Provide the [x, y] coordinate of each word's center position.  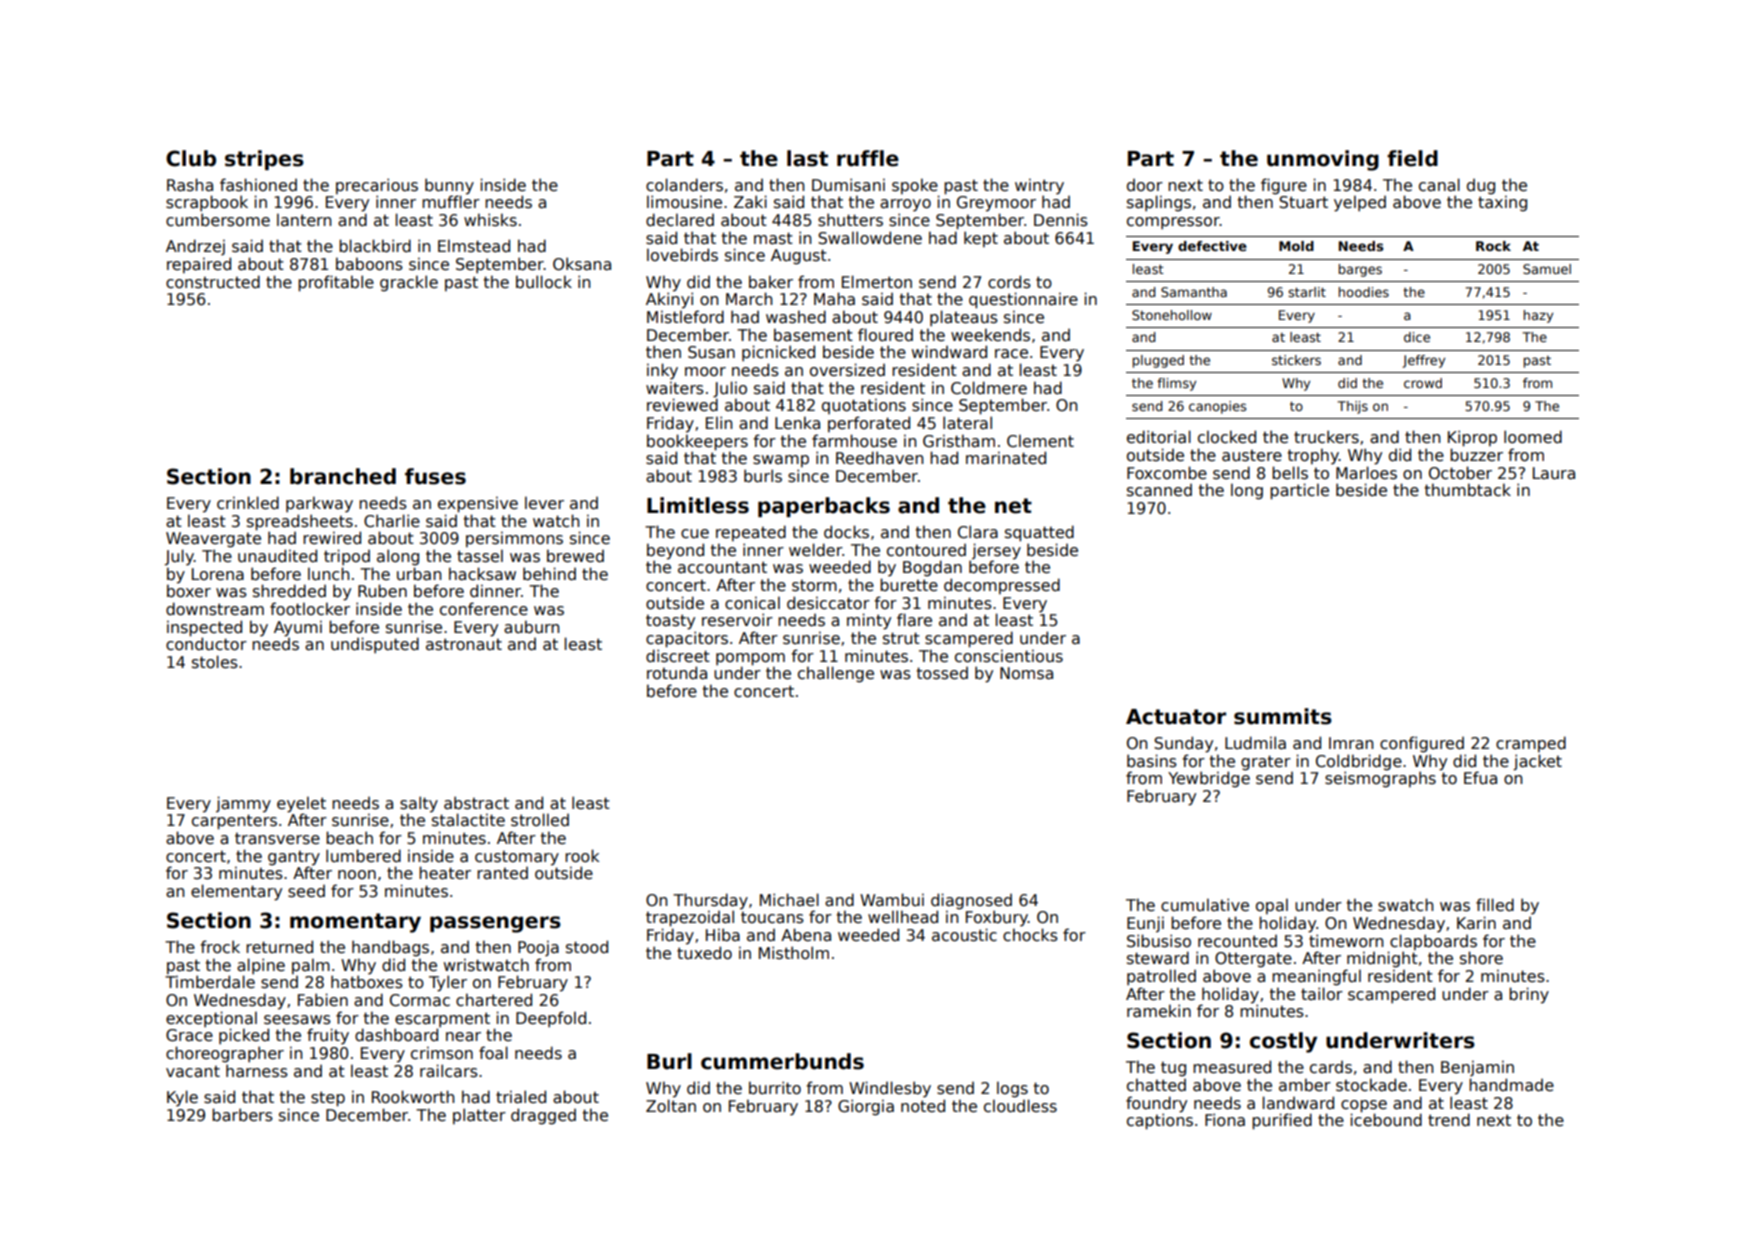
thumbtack [1468, 489]
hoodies [1364, 292]
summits [1283, 716]
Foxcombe [1167, 473]
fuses [435, 476]
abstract [476, 803]
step [328, 1099]
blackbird [375, 245]
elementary [236, 892]
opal [1272, 906]
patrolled [1161, 977]
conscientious [1009, 656]
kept [981, 239]
